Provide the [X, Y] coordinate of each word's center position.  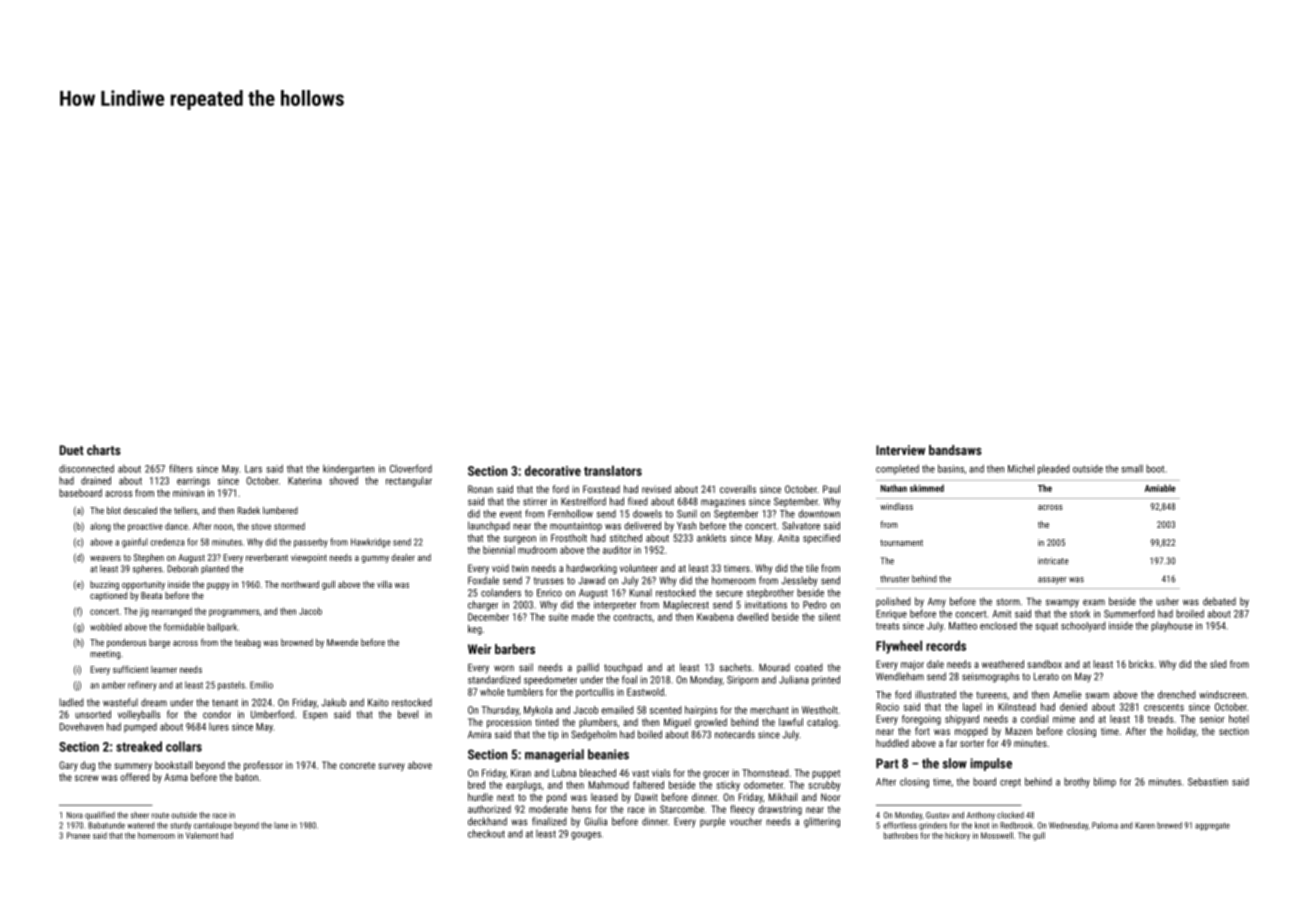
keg [475, 630]
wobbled [106, 627]
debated [1219, 601]
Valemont [202, 835]
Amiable [1160, 488]
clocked [1010, 815]
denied [1073, 707]
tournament [901, 543]
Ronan [480, 489]
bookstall [173, 765]
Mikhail [783, 797]
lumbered [280, 510]
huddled [892, 743]
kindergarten [348, 470]
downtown [819, 513]
